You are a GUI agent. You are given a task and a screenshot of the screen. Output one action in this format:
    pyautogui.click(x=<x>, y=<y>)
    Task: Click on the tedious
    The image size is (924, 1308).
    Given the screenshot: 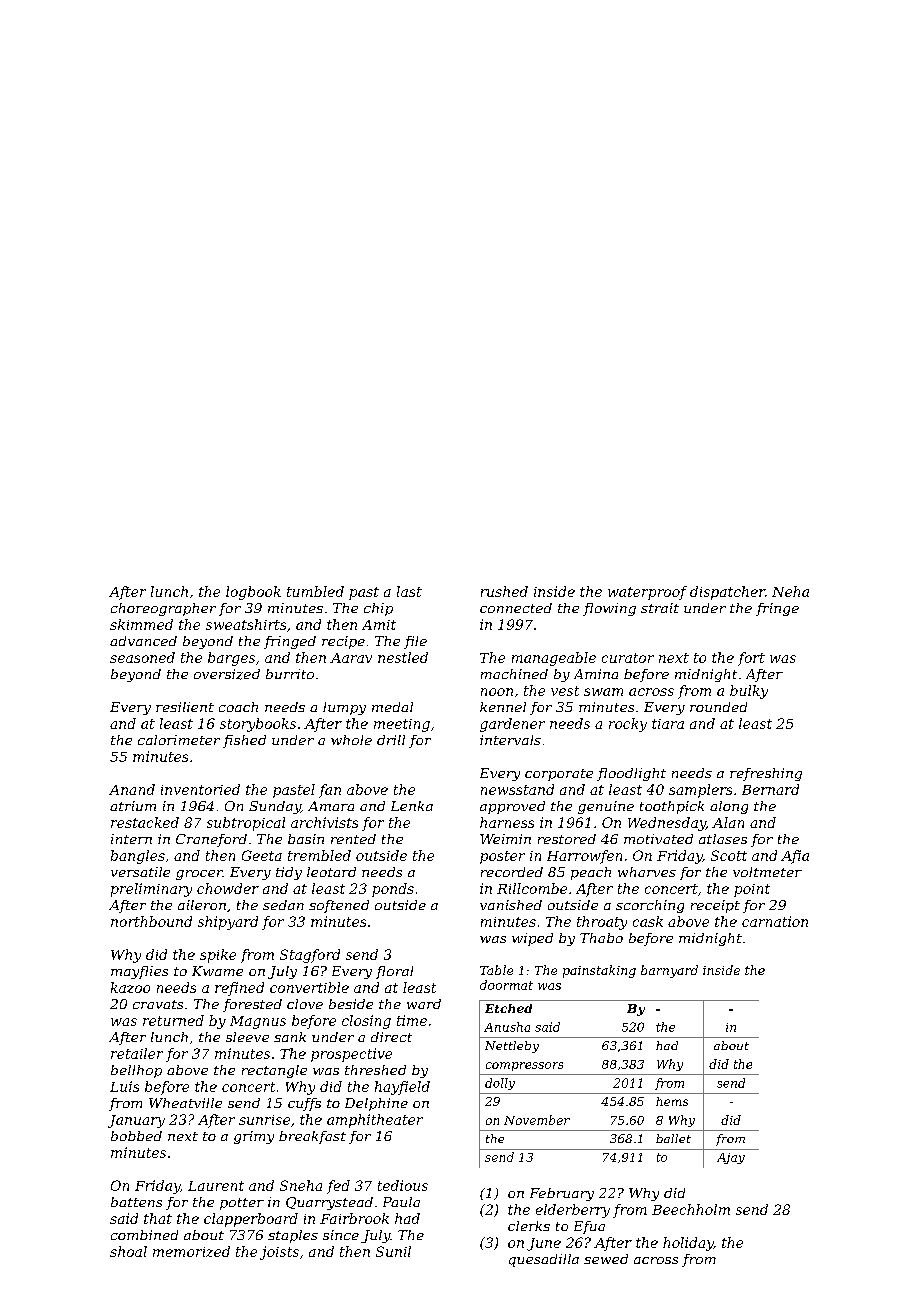 What is the action you would take?
    pyautogui.click(x=403, y=1185)
